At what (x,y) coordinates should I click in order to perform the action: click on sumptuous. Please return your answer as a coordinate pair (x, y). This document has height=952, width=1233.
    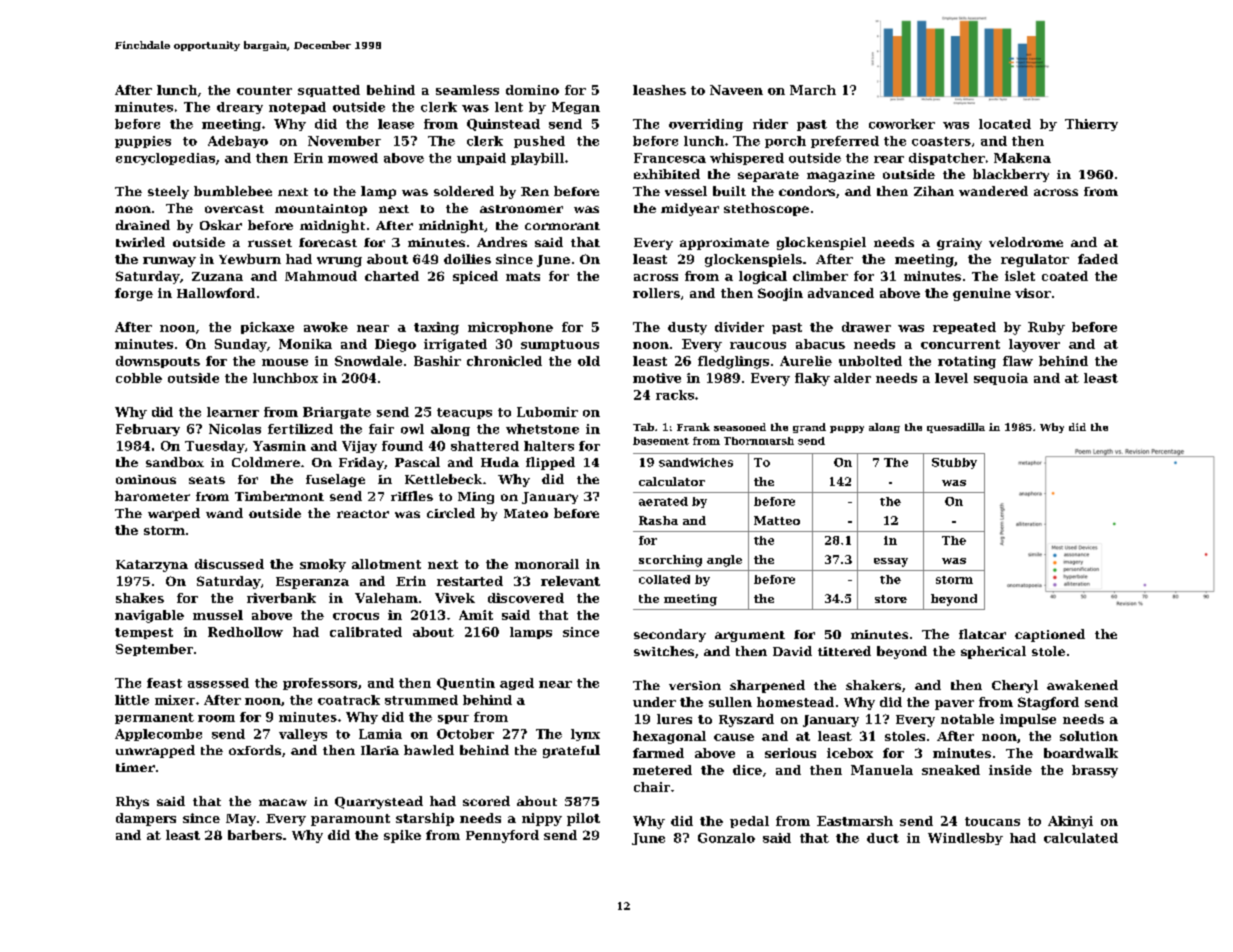
    Looking at the image, I should click on (560, 345).
